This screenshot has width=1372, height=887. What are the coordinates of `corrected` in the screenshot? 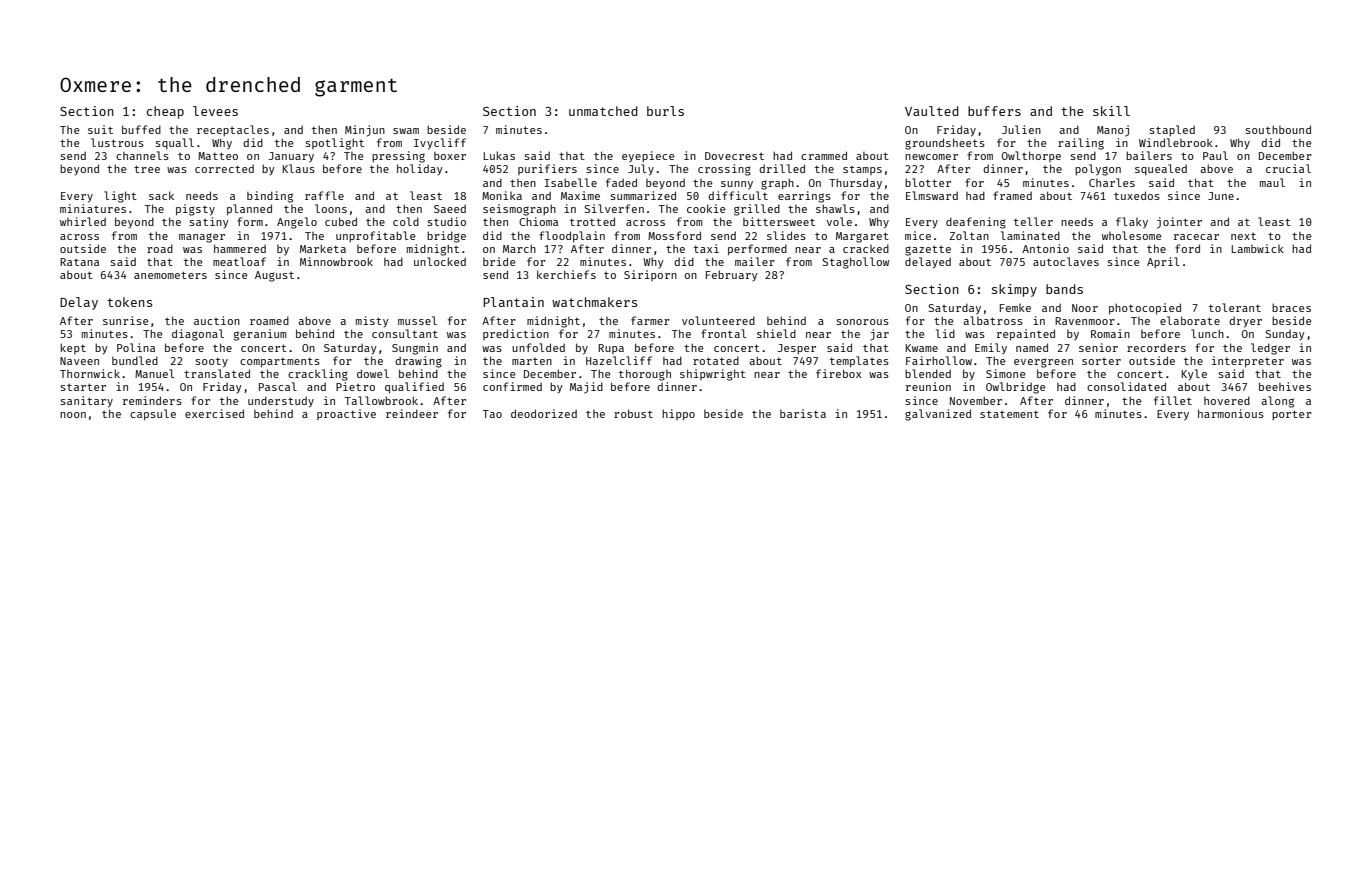 It's located at (224, 169).
